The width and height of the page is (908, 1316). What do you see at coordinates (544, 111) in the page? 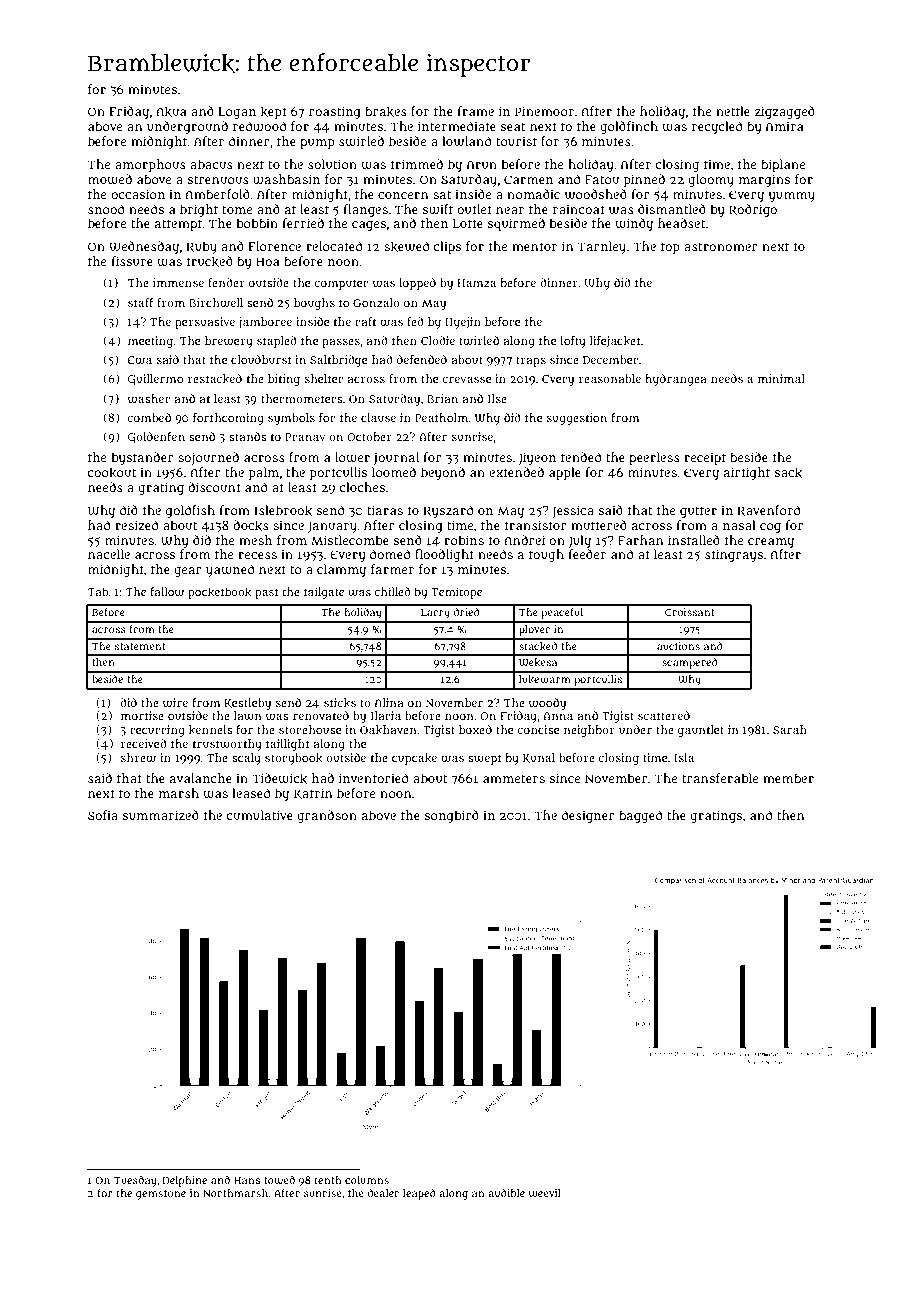
I see `Pinemoor` at bounding box center [544, 111].
